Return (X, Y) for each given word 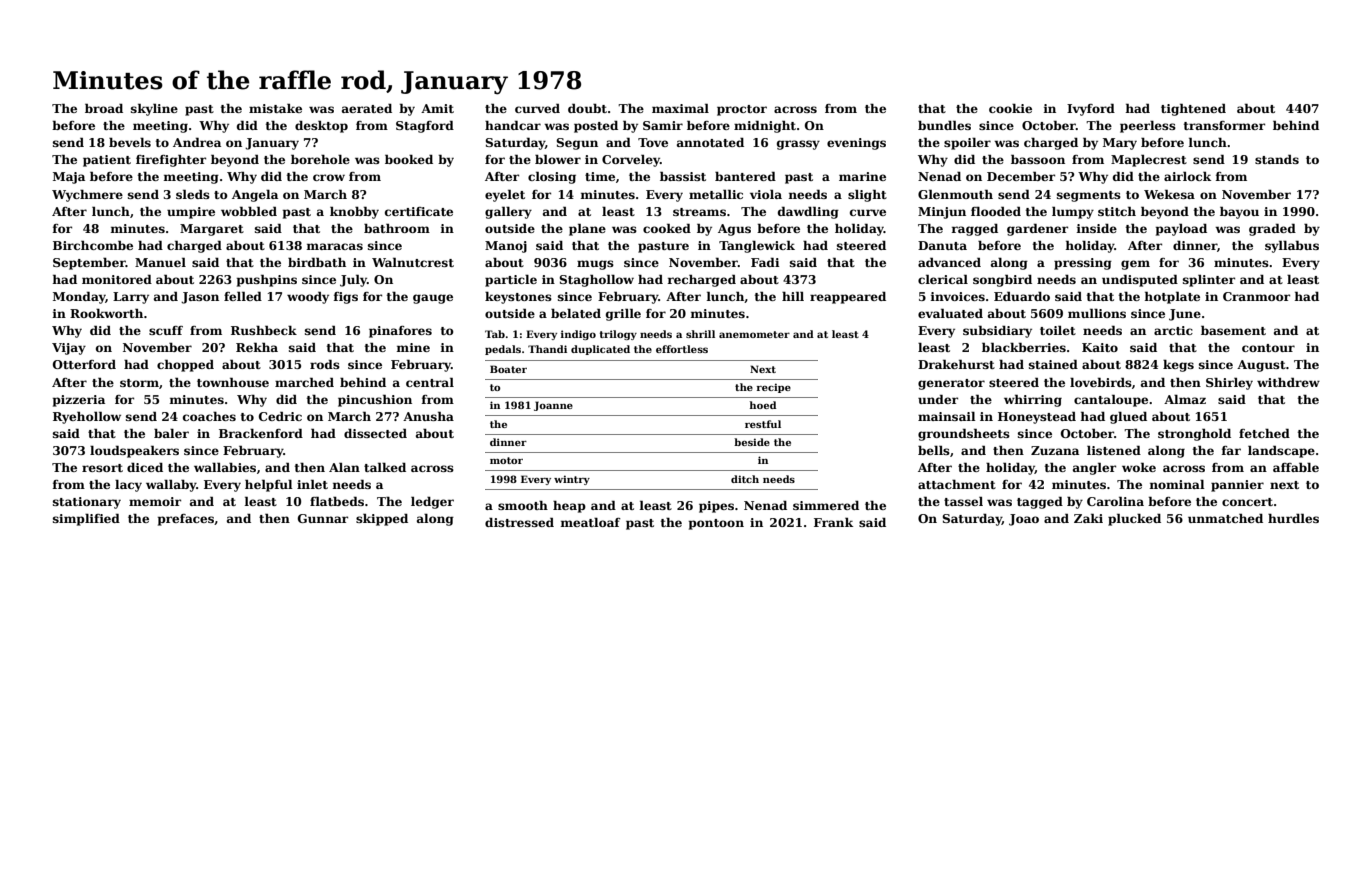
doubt (587, 108)
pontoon (716, 524)
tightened (1193, 109)
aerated (367, 108)
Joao (1024, 520)
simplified (86, 519)
